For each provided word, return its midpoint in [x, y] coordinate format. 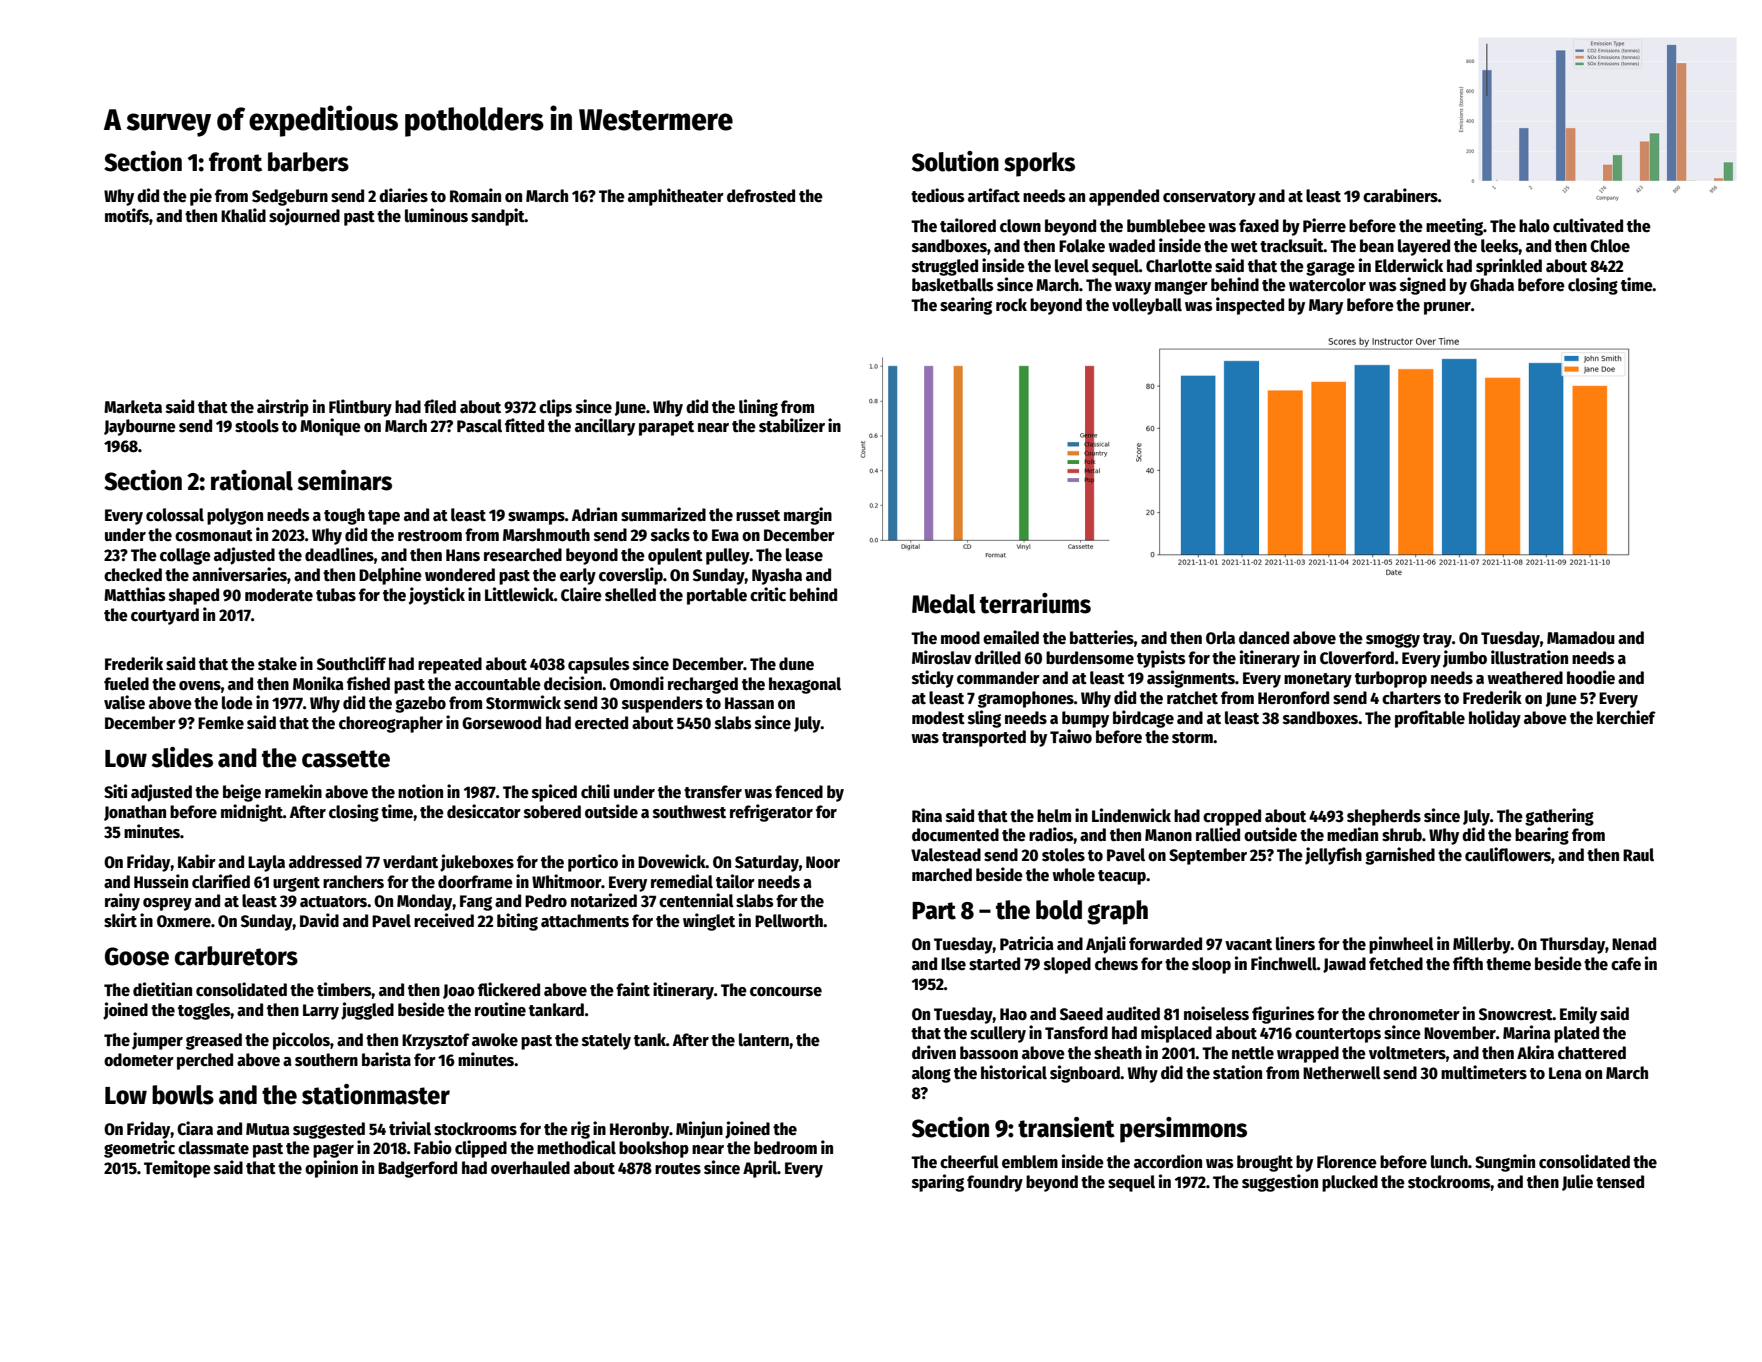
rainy [122, 902]
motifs [127, 215]
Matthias [135, 594]
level [1072, 266]
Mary [1326, 307]
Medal [944, 604]
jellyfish [1333, 856]
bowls [183, 1095]
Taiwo [1071, 736]
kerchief [1626, 717]
